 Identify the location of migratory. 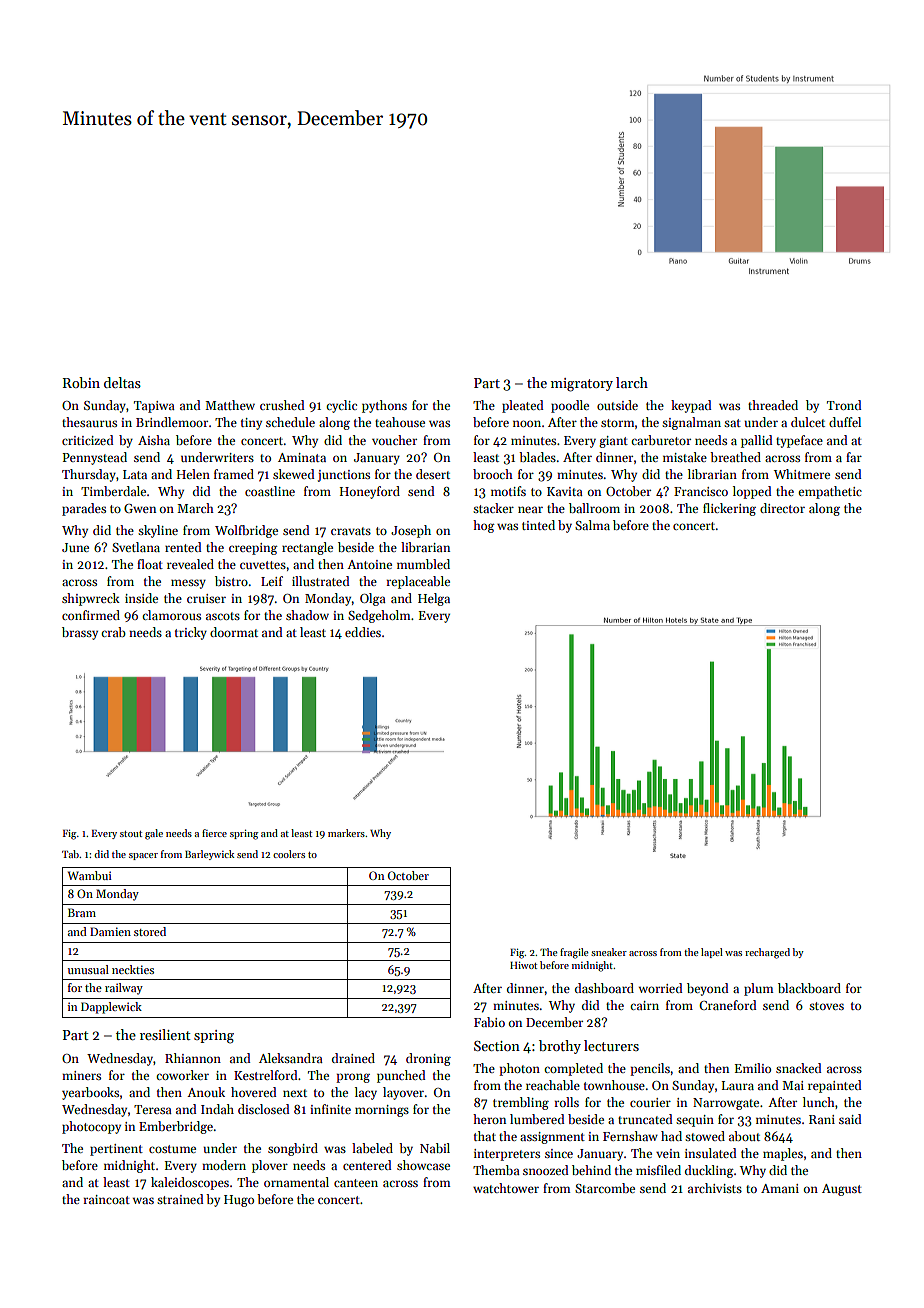
(582, 385).
